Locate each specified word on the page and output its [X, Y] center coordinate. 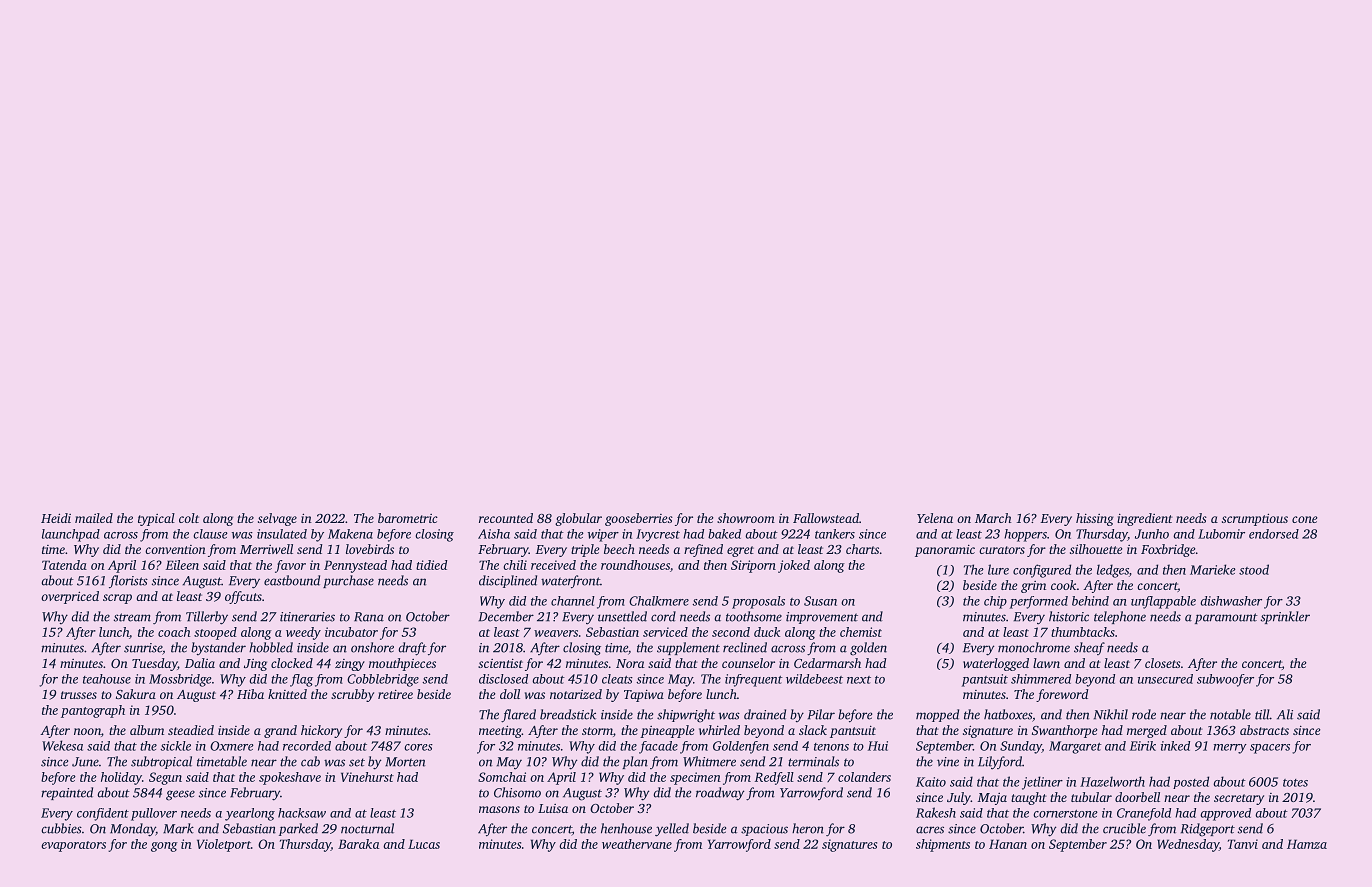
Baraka [358, 844]
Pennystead [355, 566]
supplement [688, 648]
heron [808, 828]
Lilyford [1000, 763]
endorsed [1274, 534]
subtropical [161, 762]
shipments [943, 845]
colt [189, 518]
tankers [835, 534]
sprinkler [1285, 617]
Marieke [1213, 569]
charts [862, 549]
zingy [350, 665]
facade [658, 747]
